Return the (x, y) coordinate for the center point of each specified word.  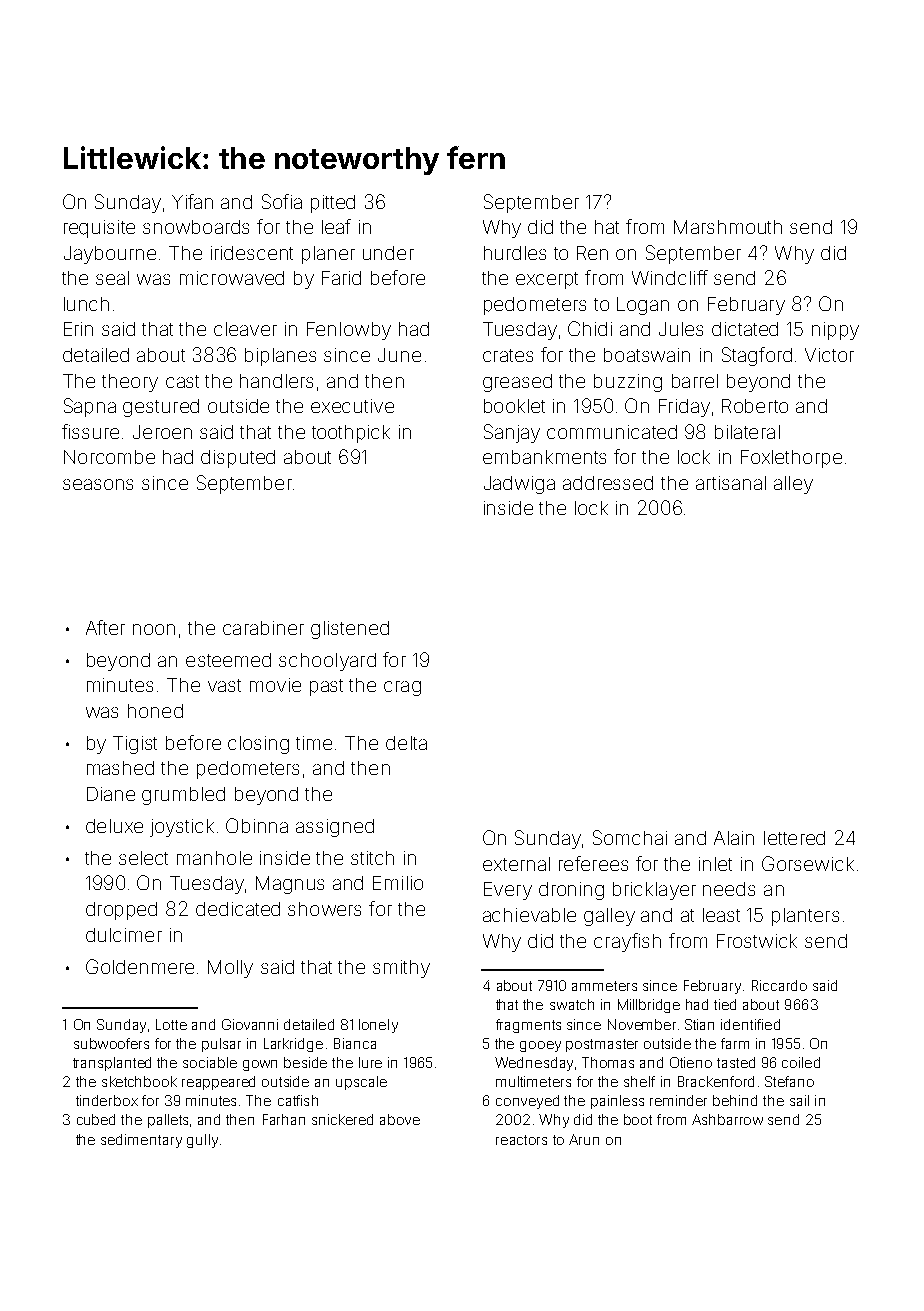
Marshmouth (728, 227)
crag (402, 688)
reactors (521, 1140)
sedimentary (141, 1141)
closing (258, 745)
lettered (794, 838)
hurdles (515, 253)
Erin (78, 329)
